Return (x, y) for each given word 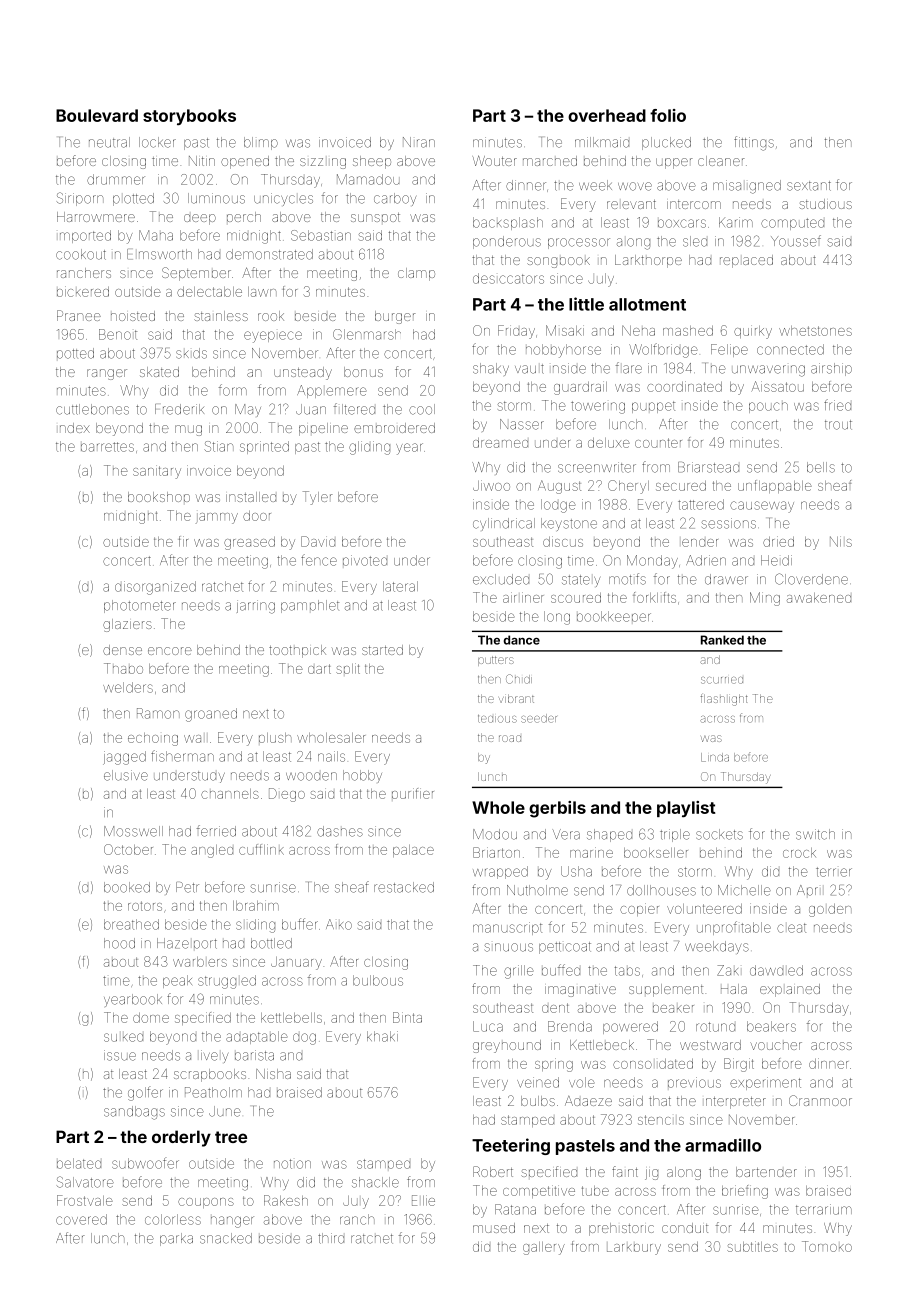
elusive (126, 775)
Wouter (494, 160)
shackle (375, 1182)
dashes (340, 831)
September (196, 274)
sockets (719, 834)
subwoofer (145, 1163)
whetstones (815, 331)
